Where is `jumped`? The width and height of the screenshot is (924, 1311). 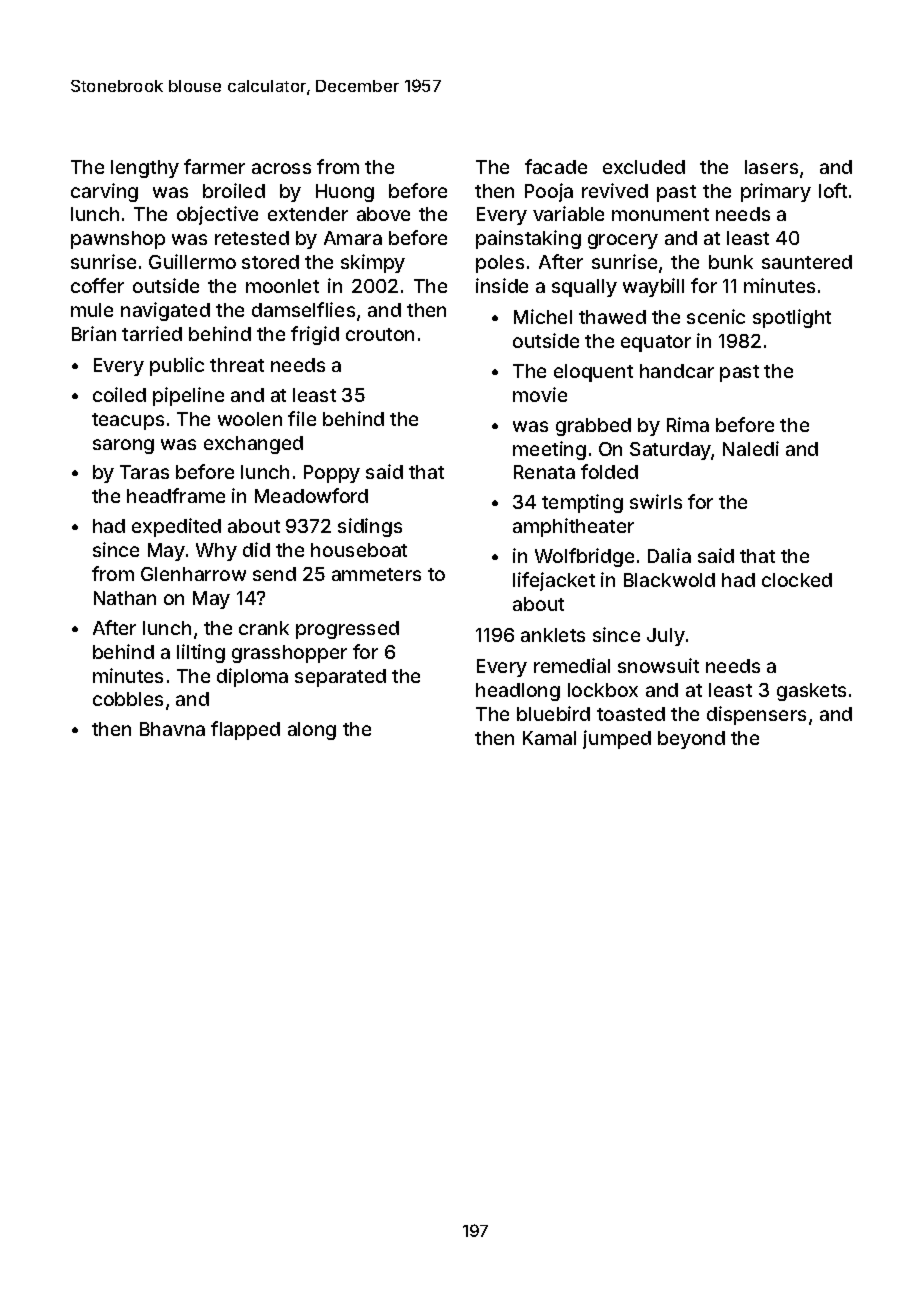 jumped is located at coordinates (617, 739).
